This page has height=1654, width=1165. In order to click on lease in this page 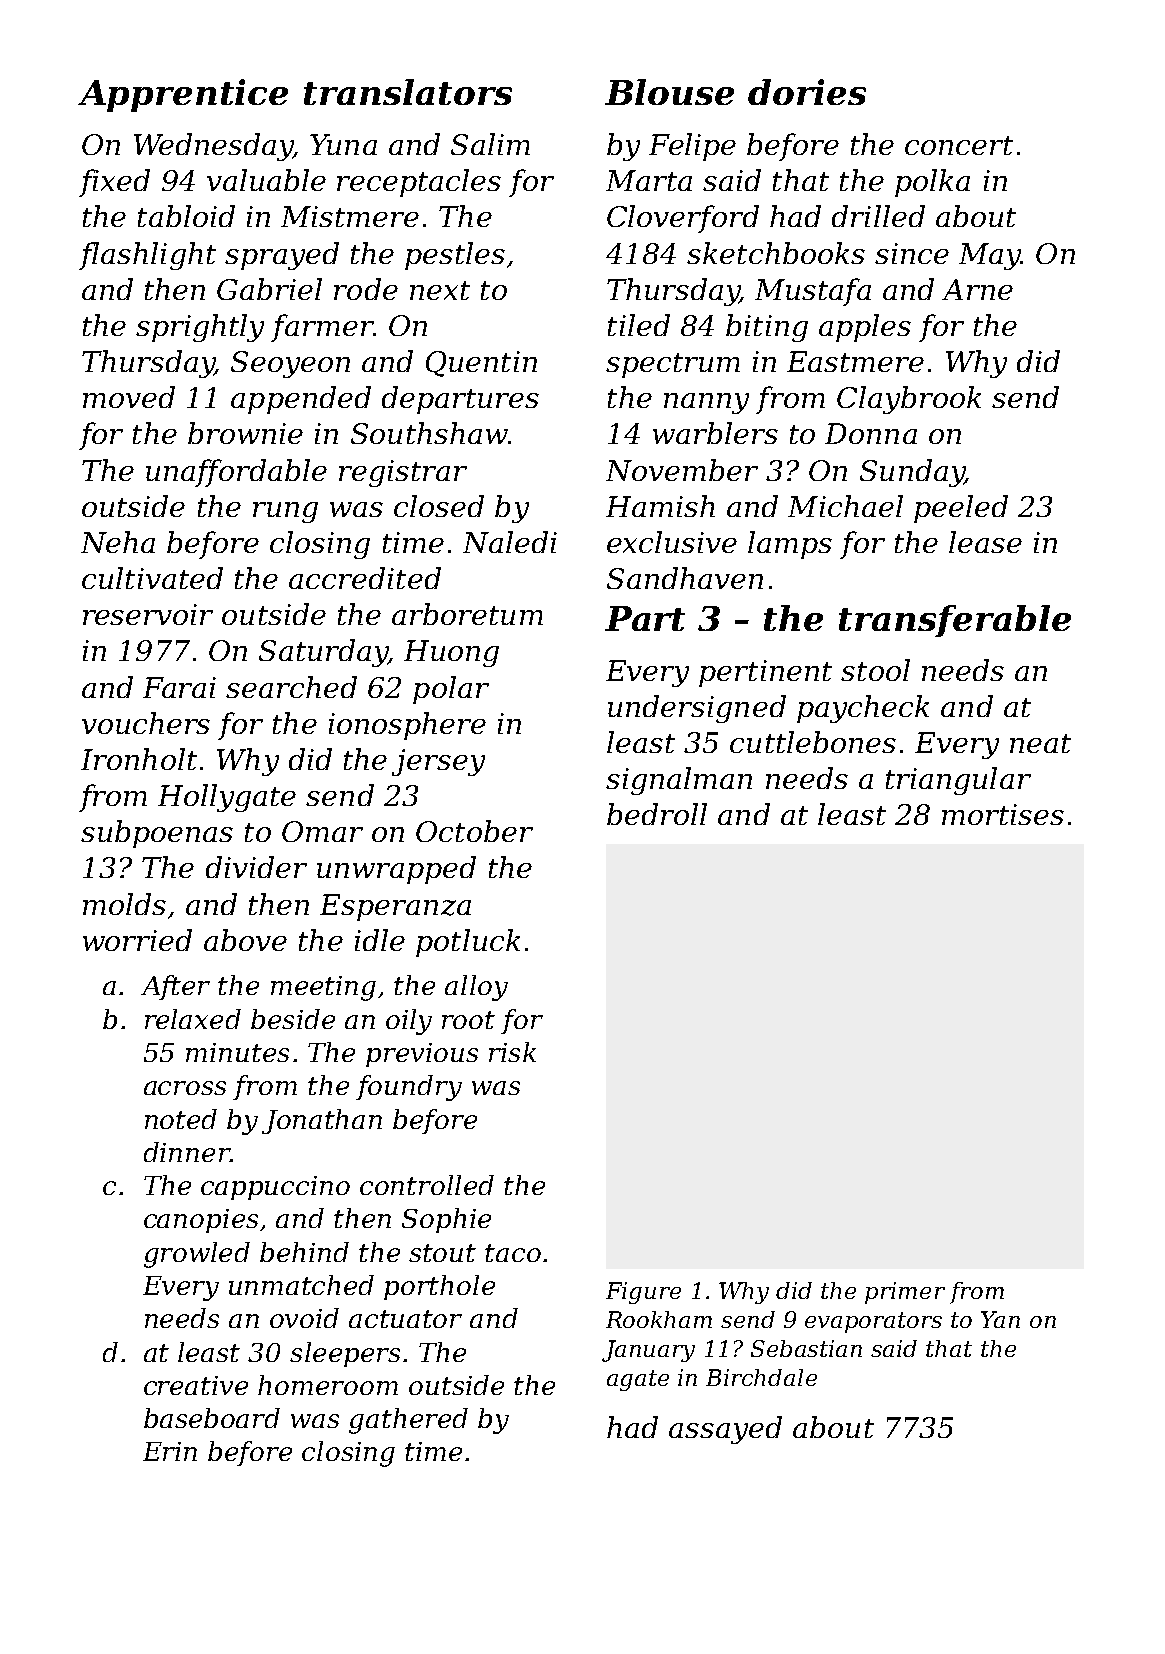, I will do `click(985, 542)`.
